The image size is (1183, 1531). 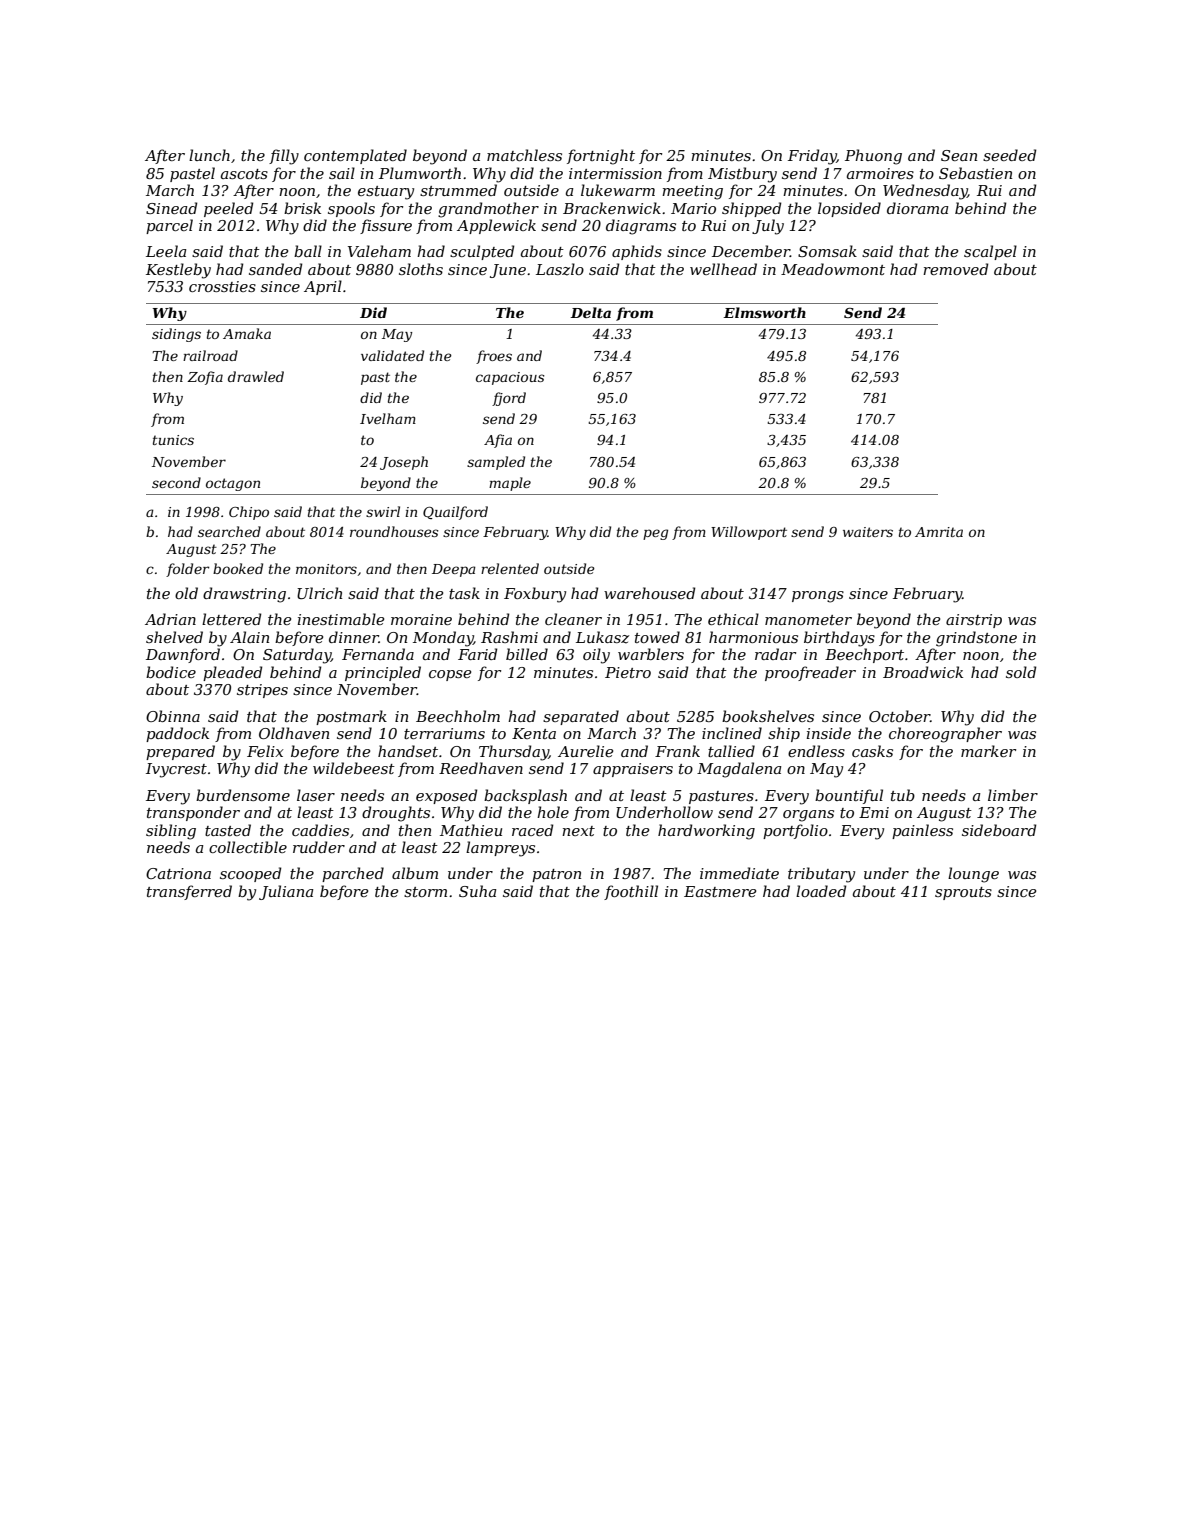 I want to click on next, so click(x=578, y=831).
